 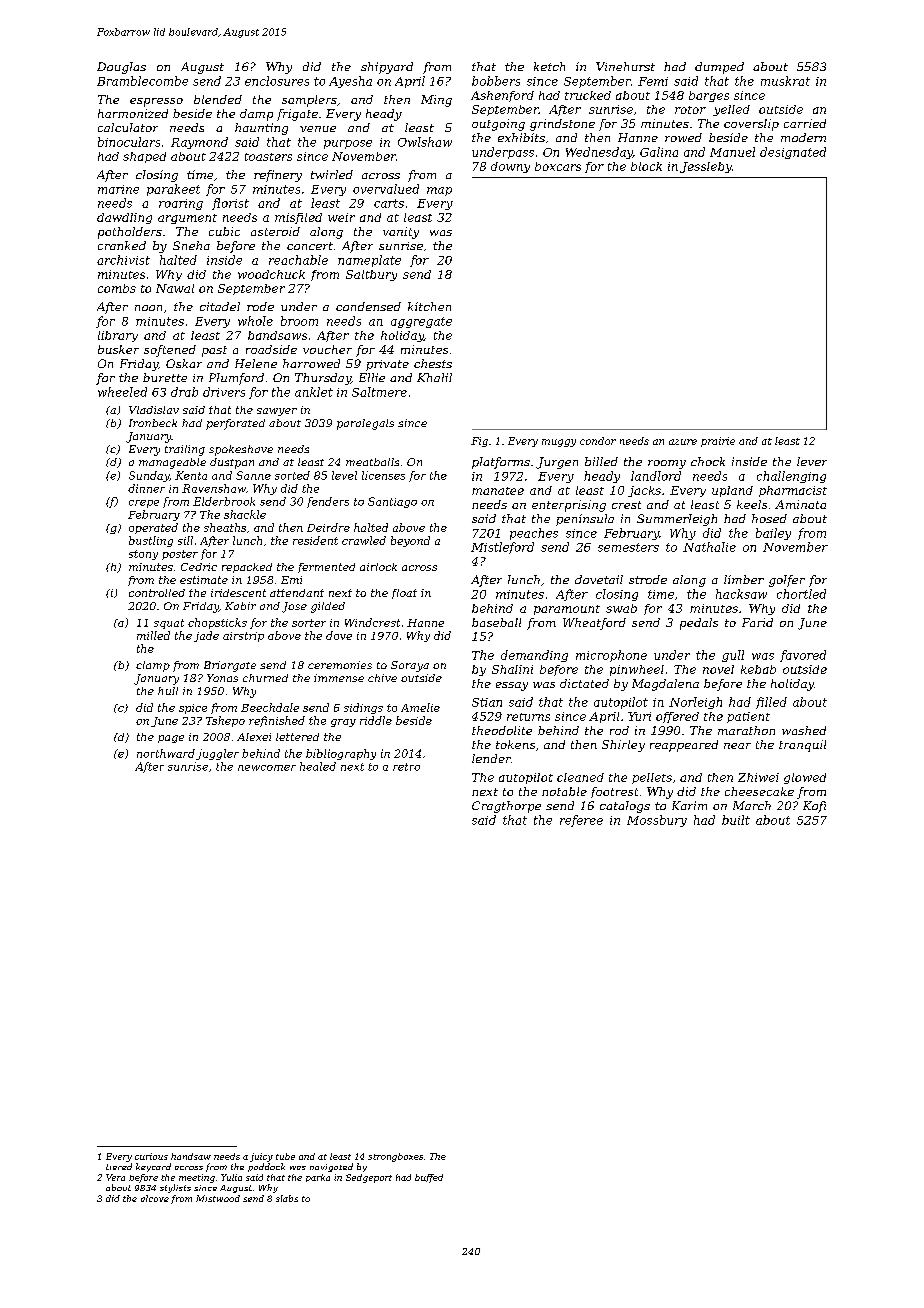 What do you see at coordinates (559, 443) in the page?
I see `muggy` at bounding box center [559, 443].
